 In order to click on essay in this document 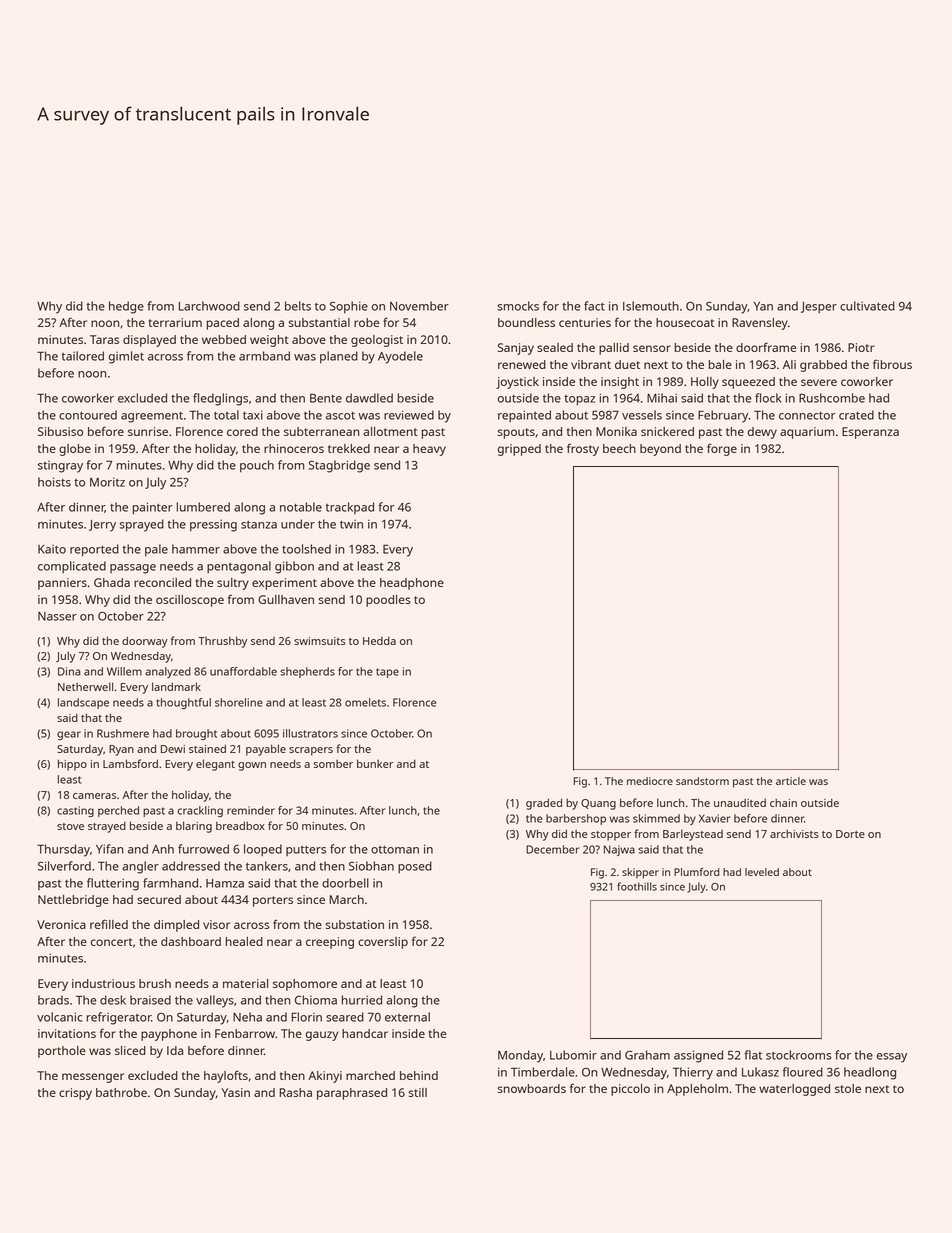, I will do `click(892, 1058)`.
